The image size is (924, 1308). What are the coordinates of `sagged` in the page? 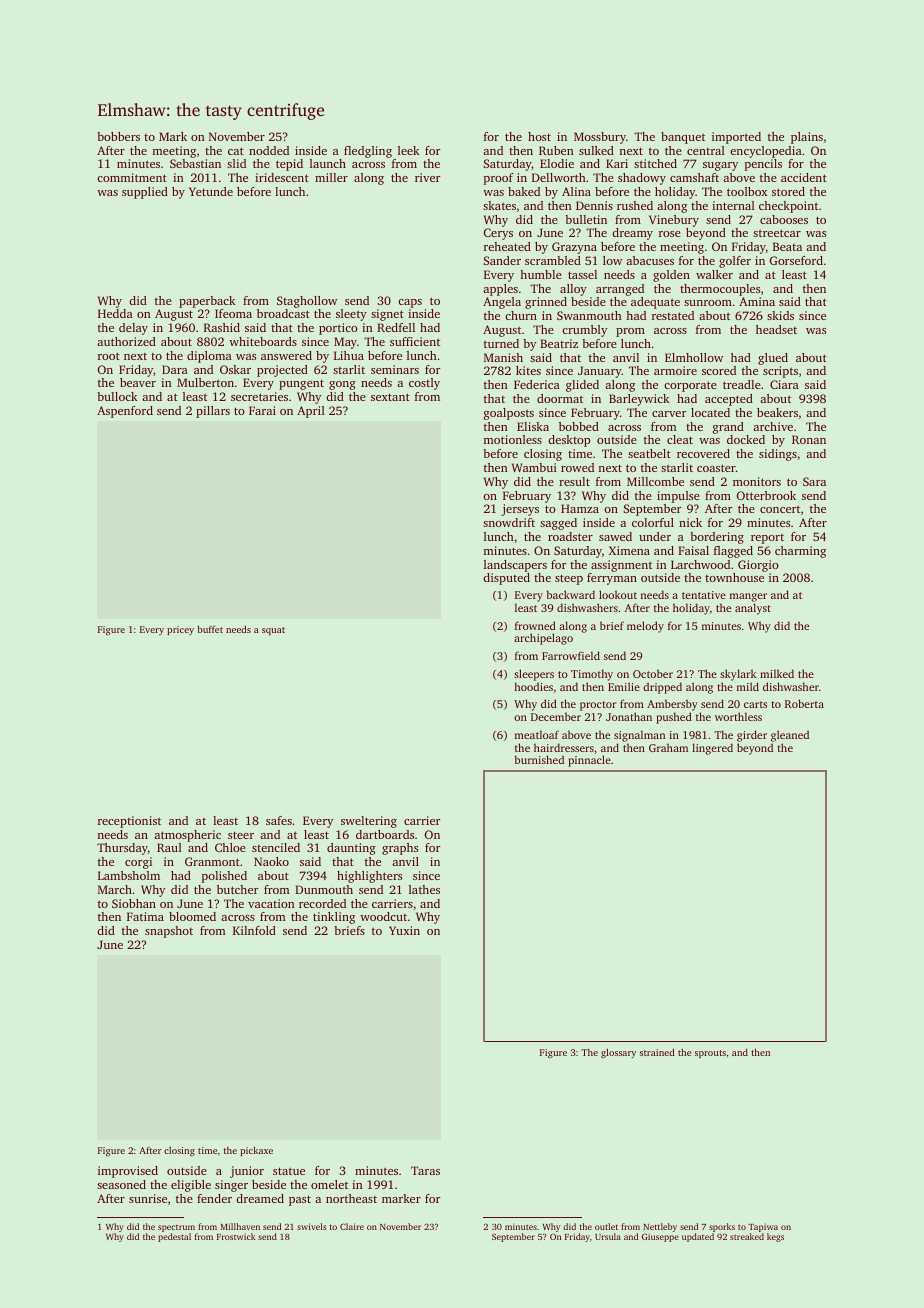 It's located at (558, 524).
